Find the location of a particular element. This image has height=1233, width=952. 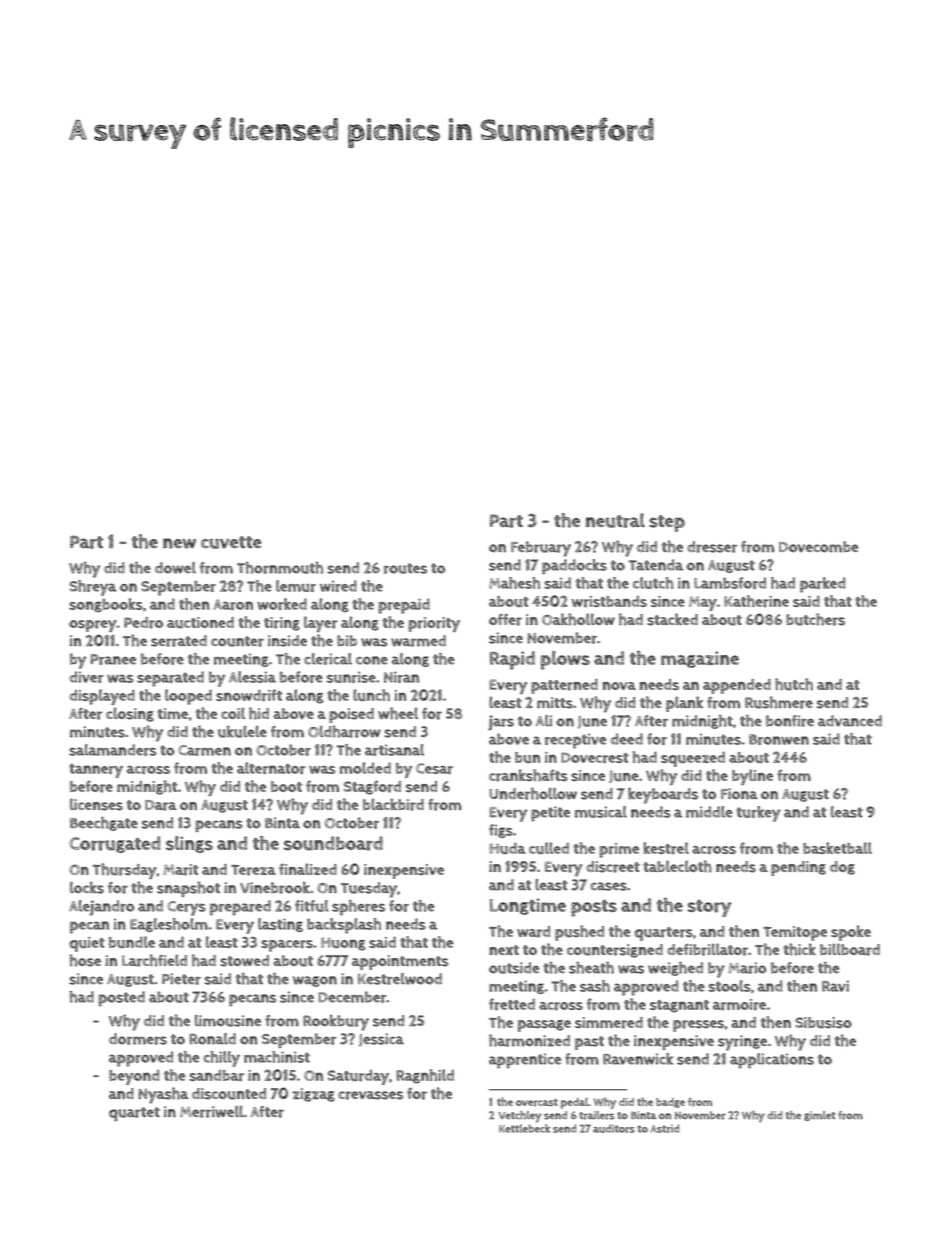

separated is located at coordinates (170, 679).
